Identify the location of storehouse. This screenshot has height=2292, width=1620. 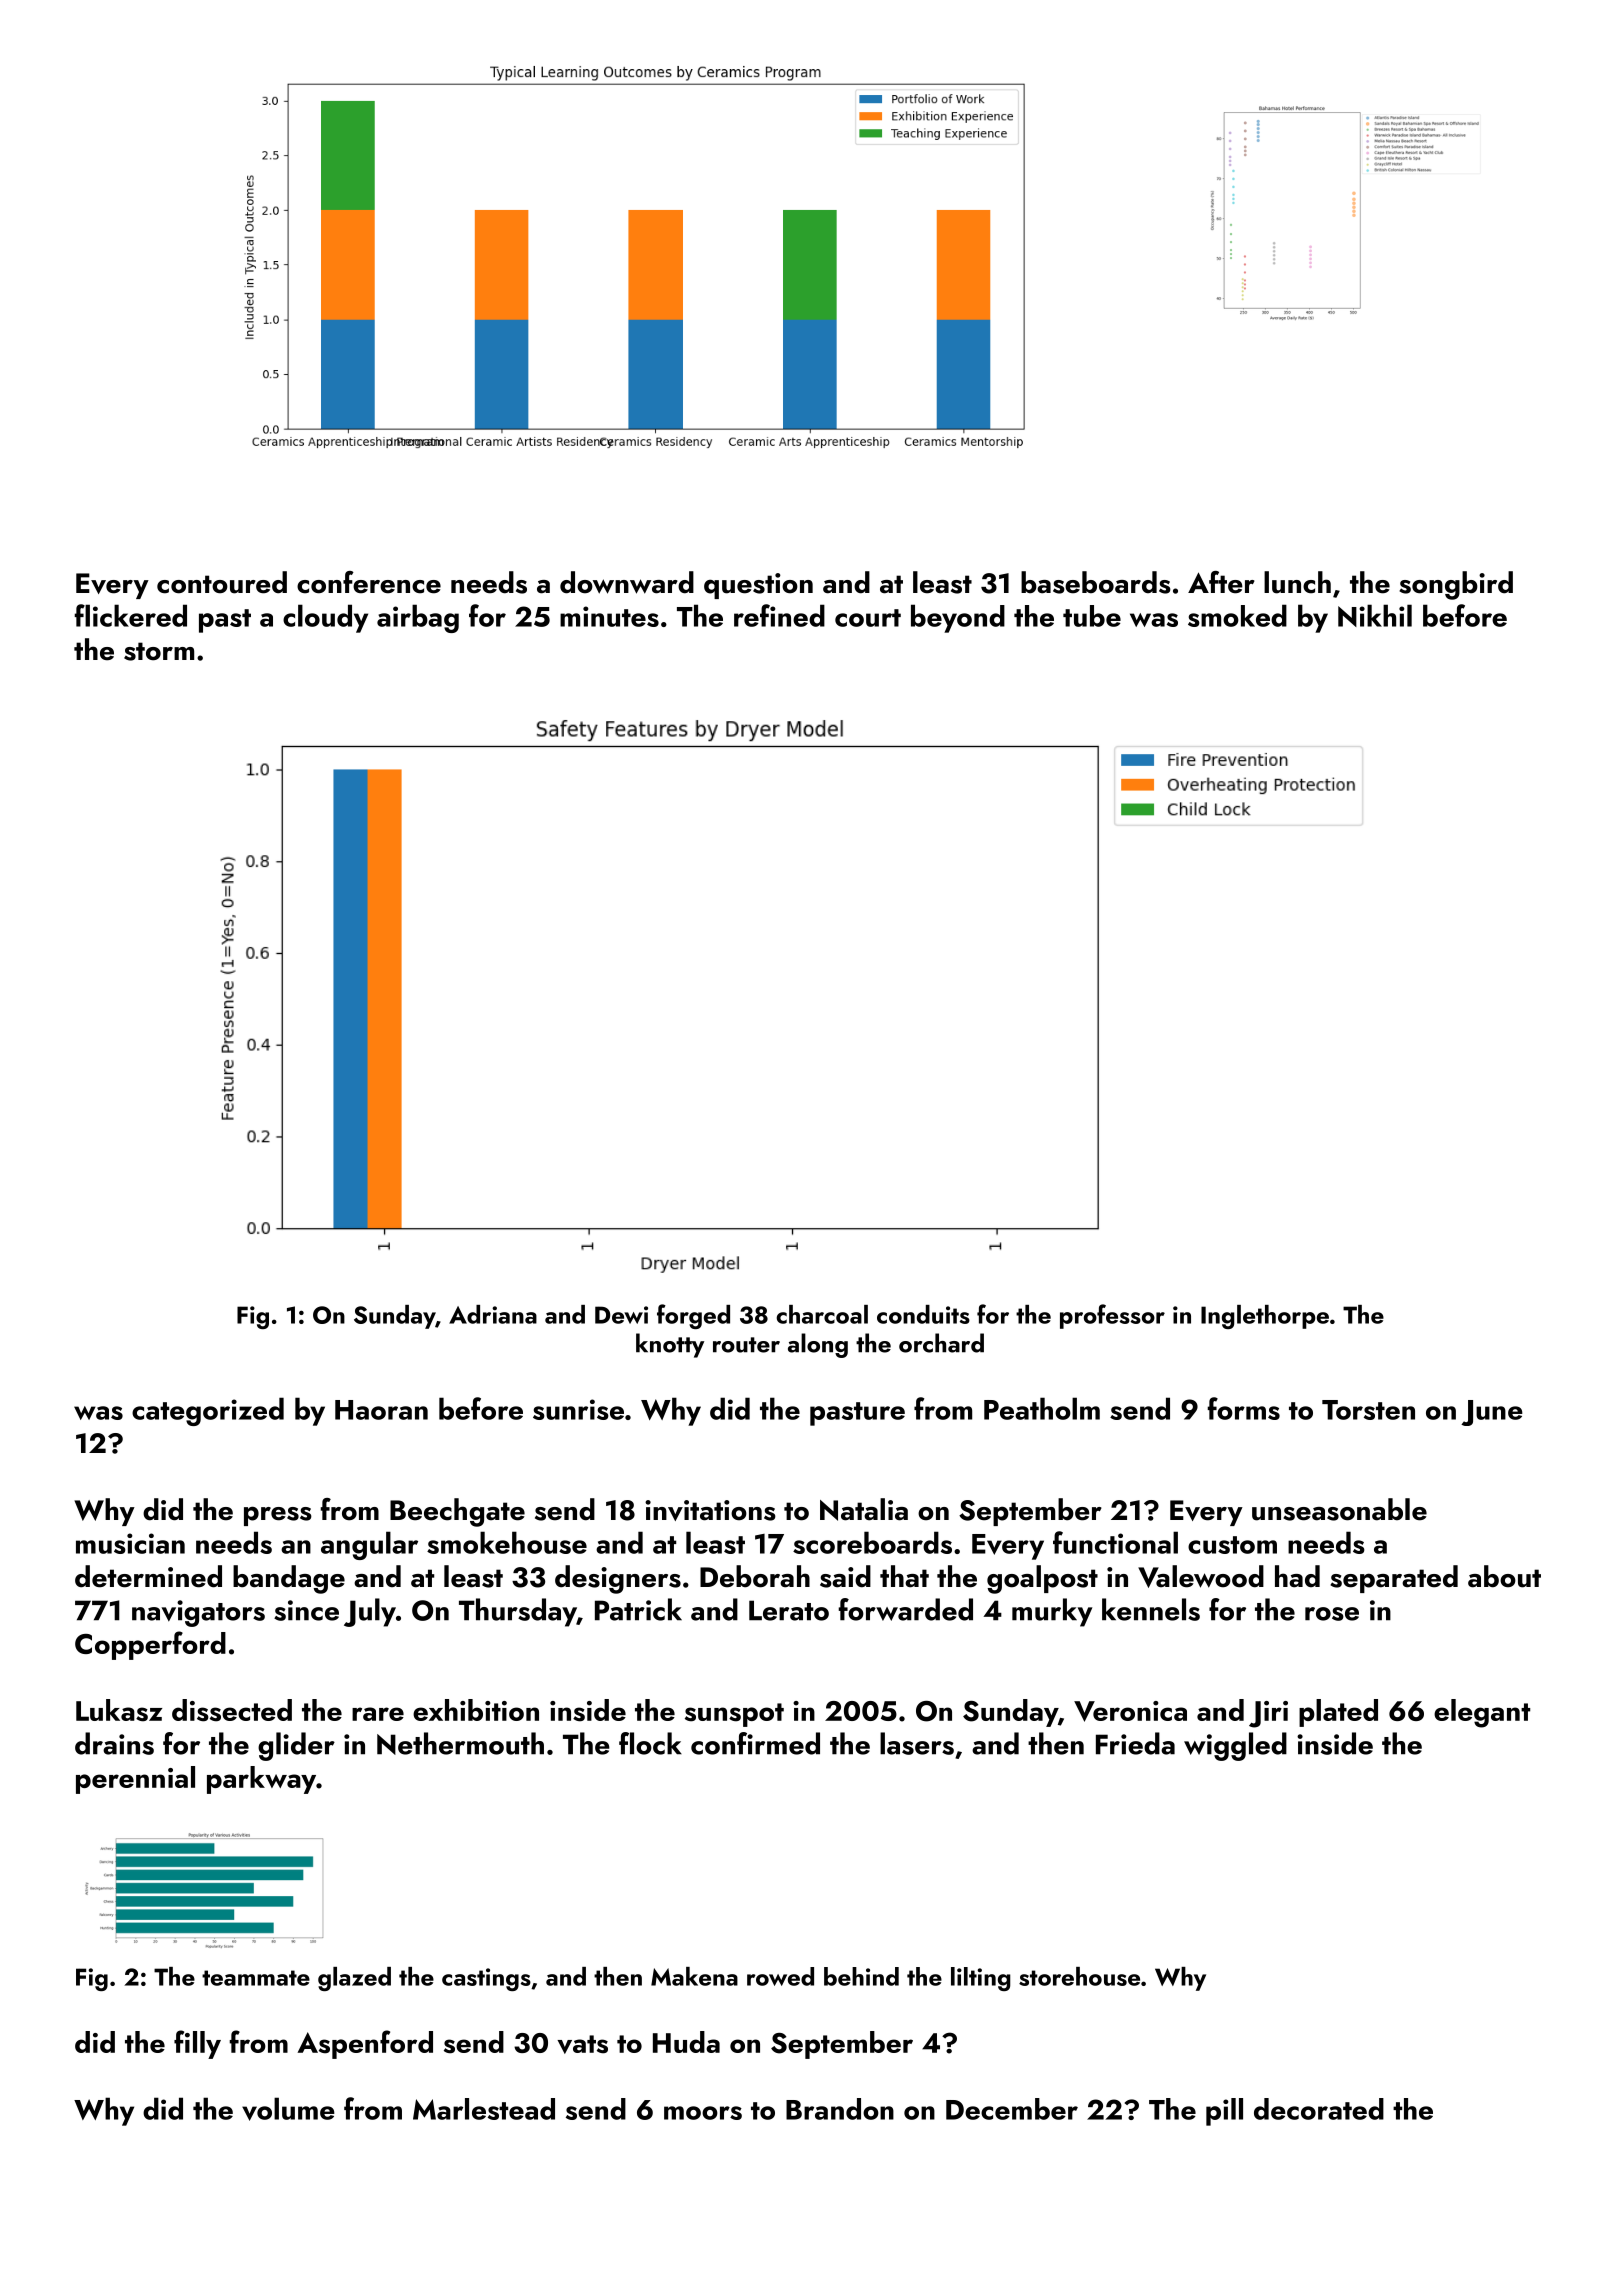
(1079, 1976).
